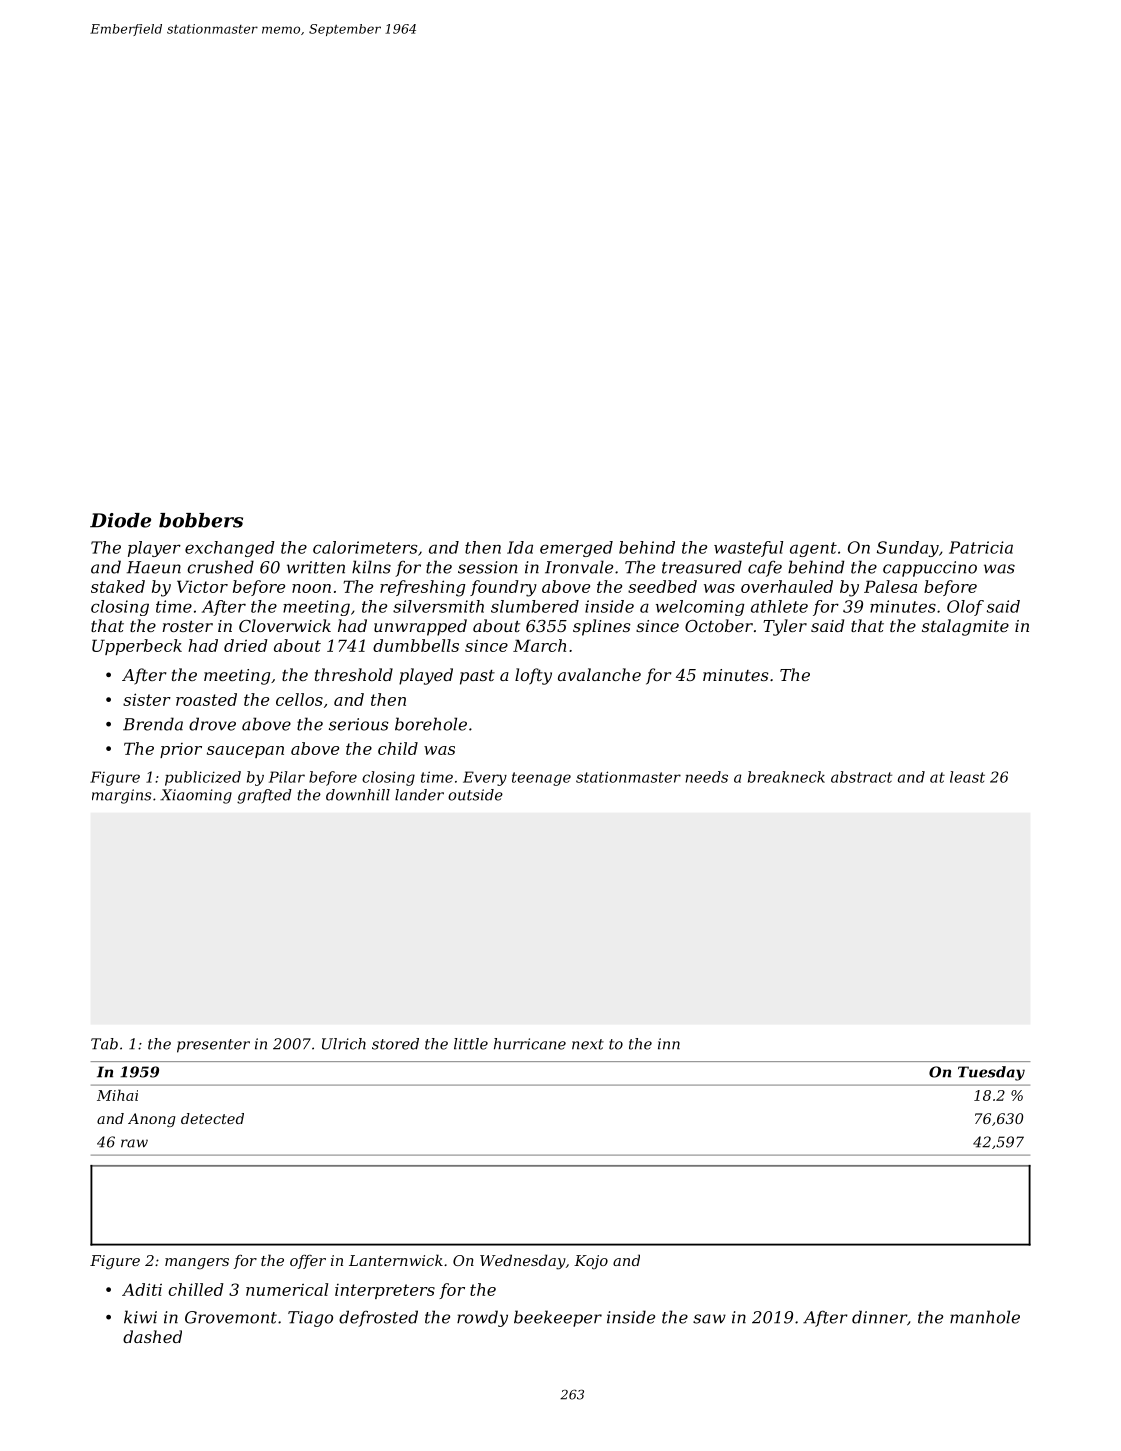  I want to click on Kojo, so click(591, 1262).
